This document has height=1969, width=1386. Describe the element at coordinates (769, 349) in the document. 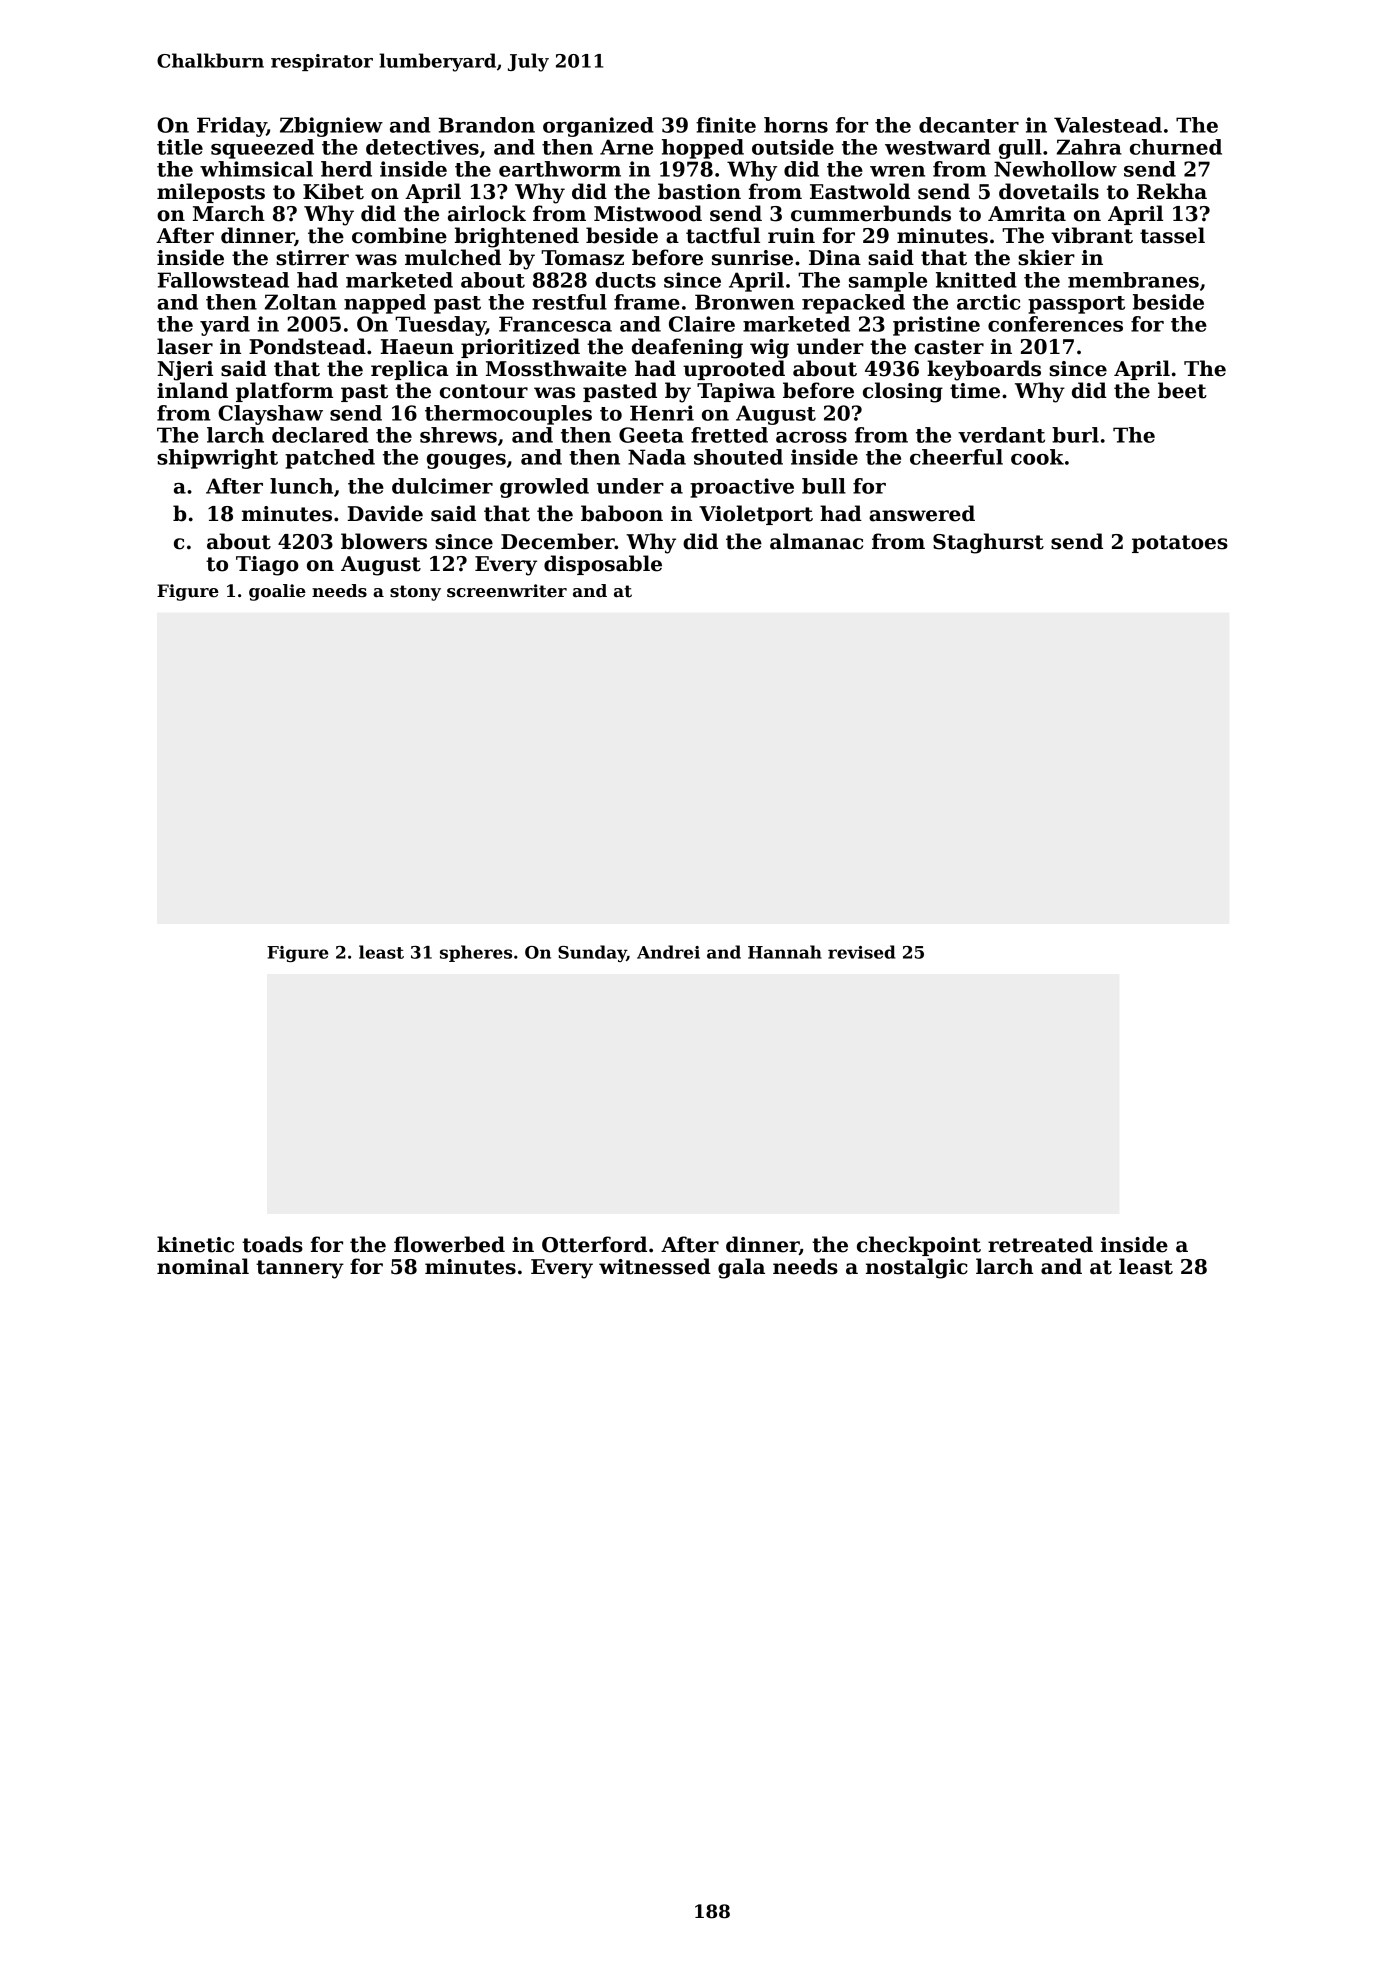

I see `wig` at that location.
